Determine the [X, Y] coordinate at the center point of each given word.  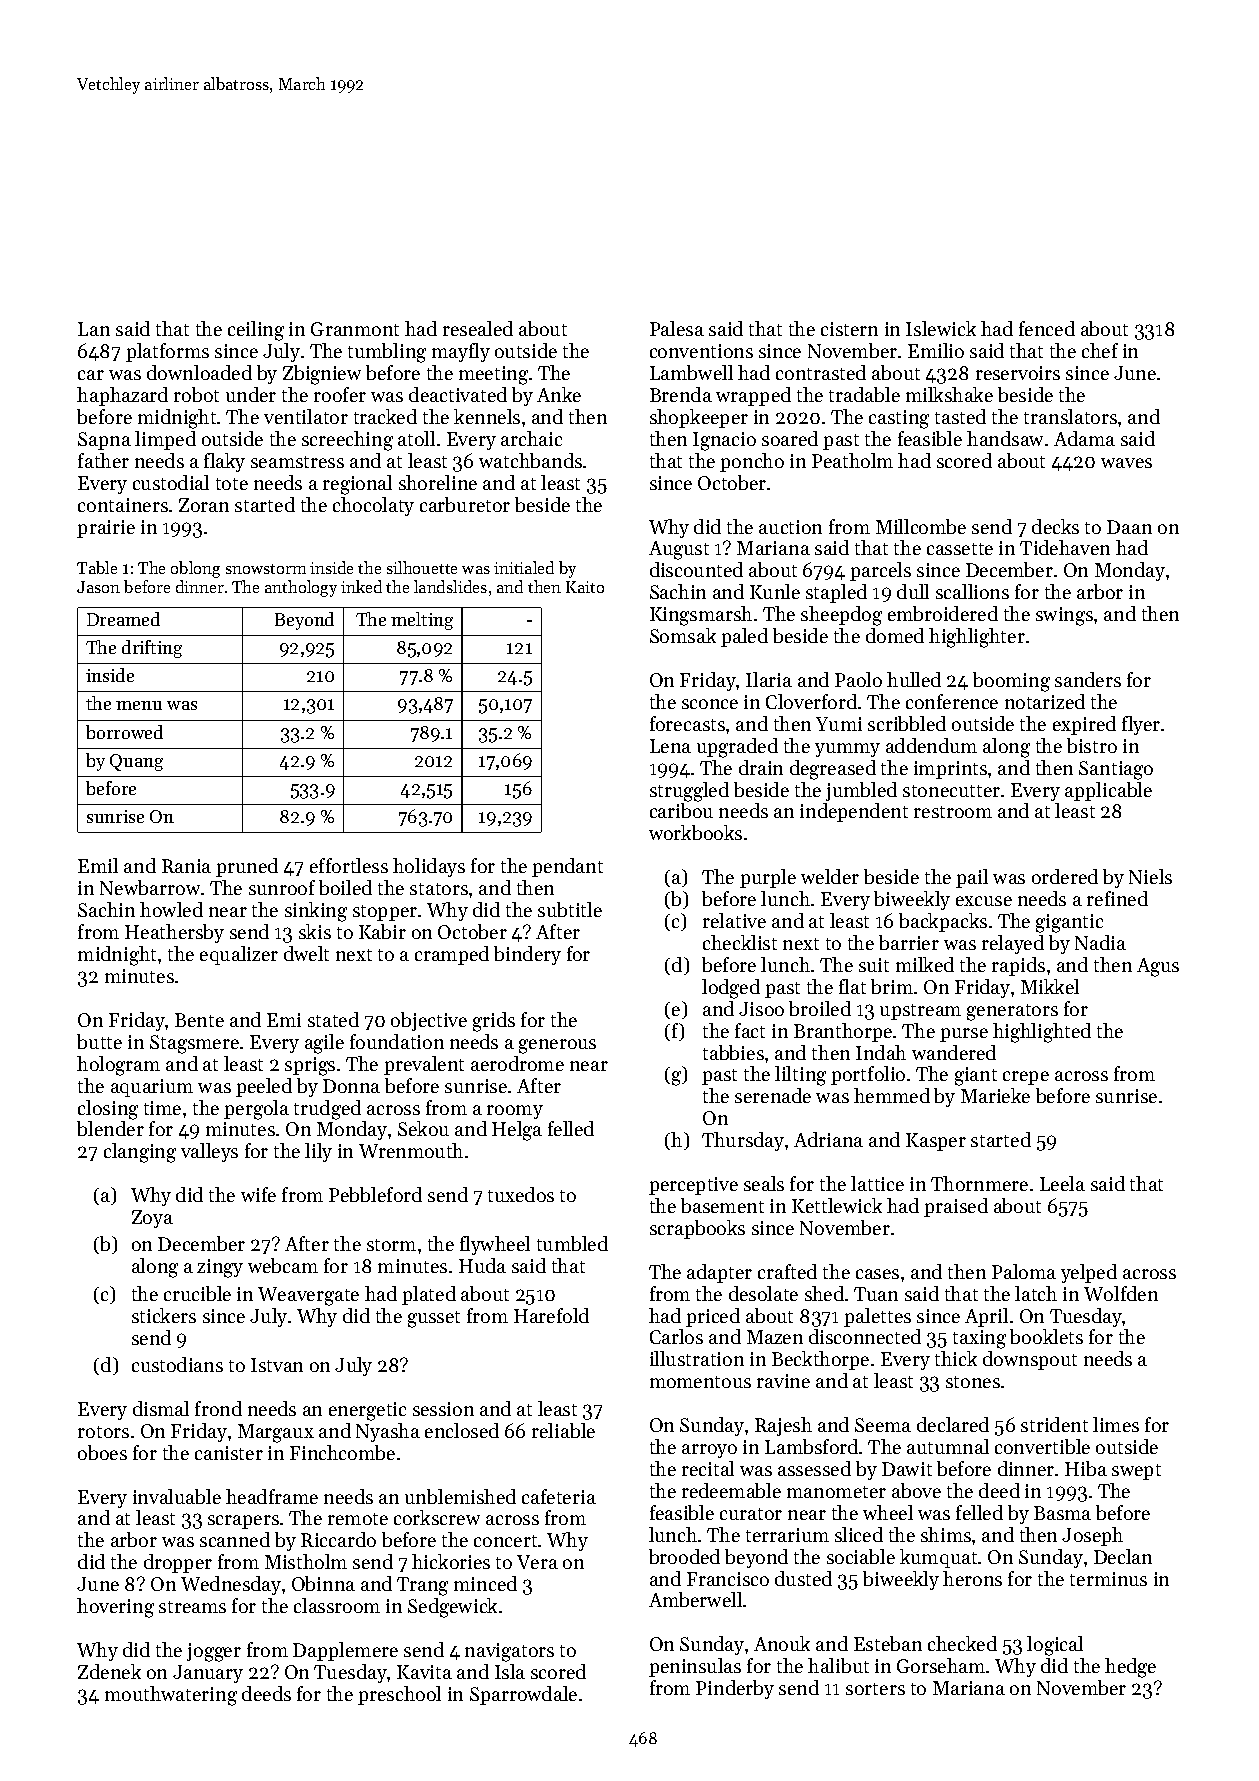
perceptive [693, 1186]
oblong [195, 569]
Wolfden [1121, 1293]
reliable [563, 1430]
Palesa [677, 328]
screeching [347, 441]
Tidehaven [1065, 547]
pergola [256, 1110]
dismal [161, 1408]
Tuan [876, 1294]
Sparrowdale [523, 1695]
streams [192, 1607]
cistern [849, 329]
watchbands [530, 460]
